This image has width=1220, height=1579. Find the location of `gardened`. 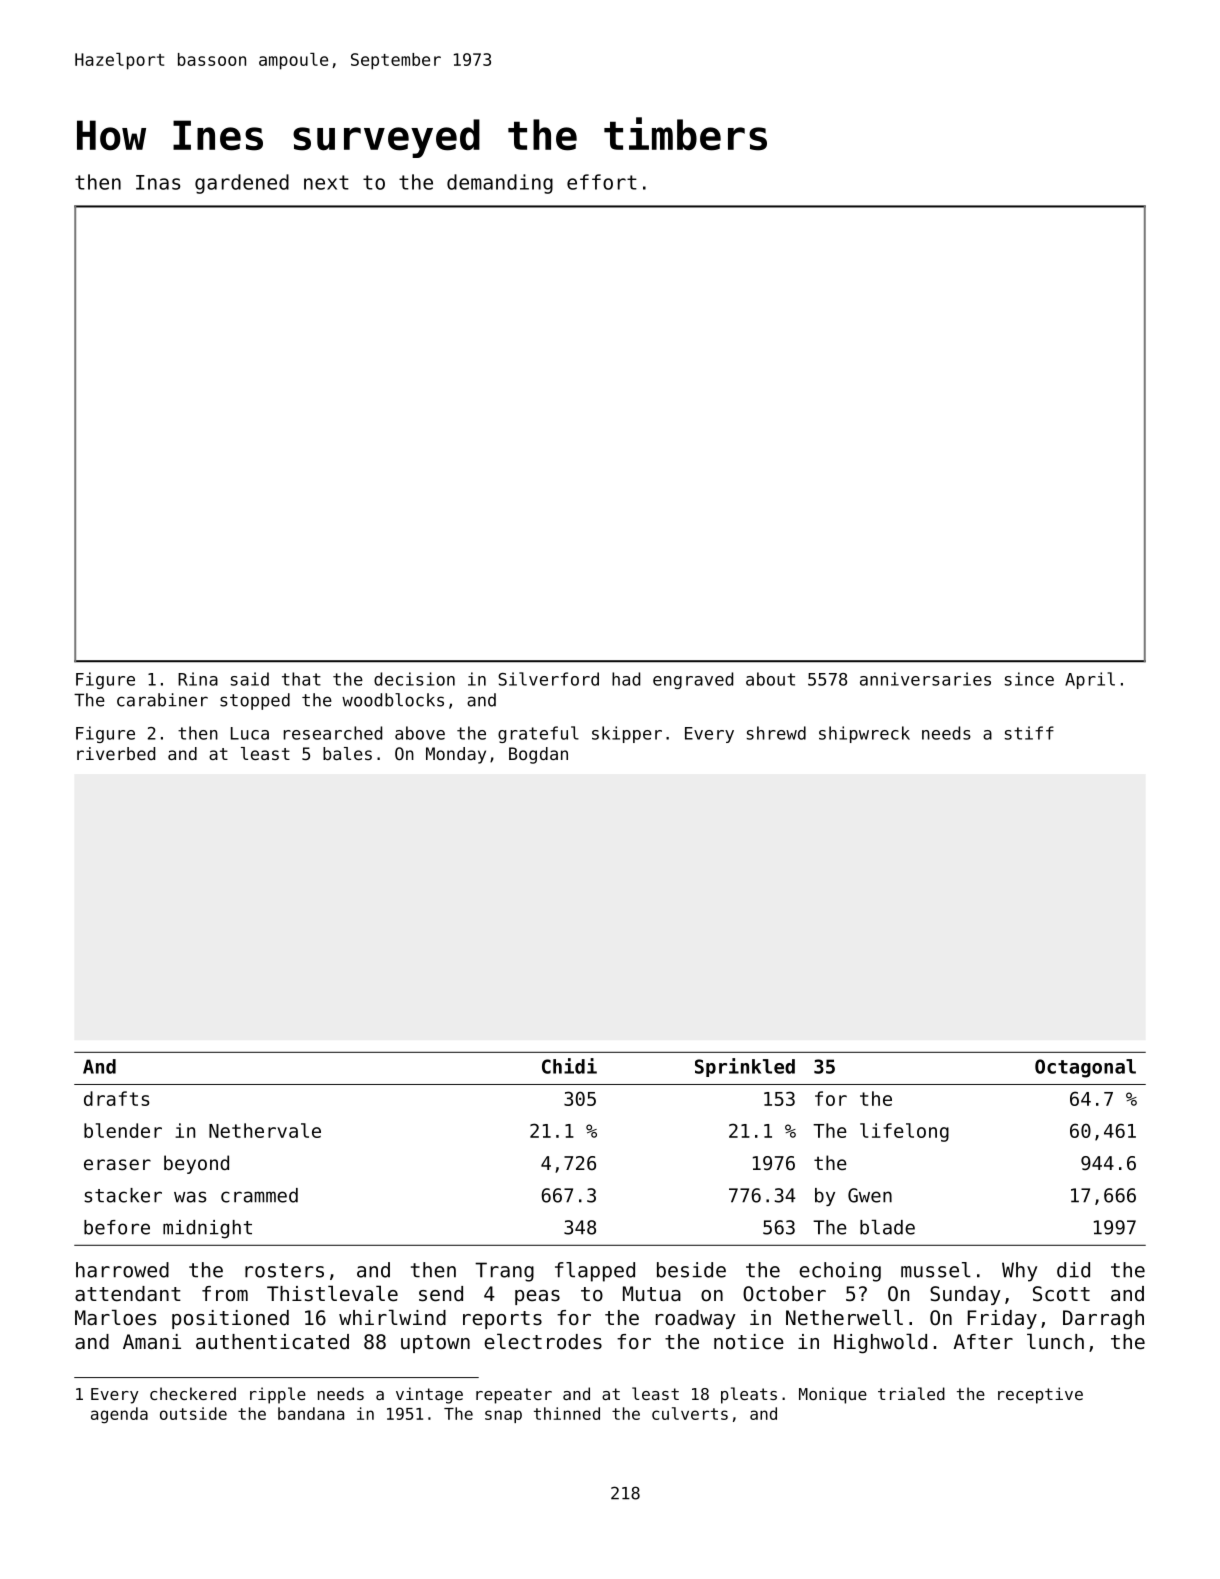

gardened is located at coordinates (242, 184).
